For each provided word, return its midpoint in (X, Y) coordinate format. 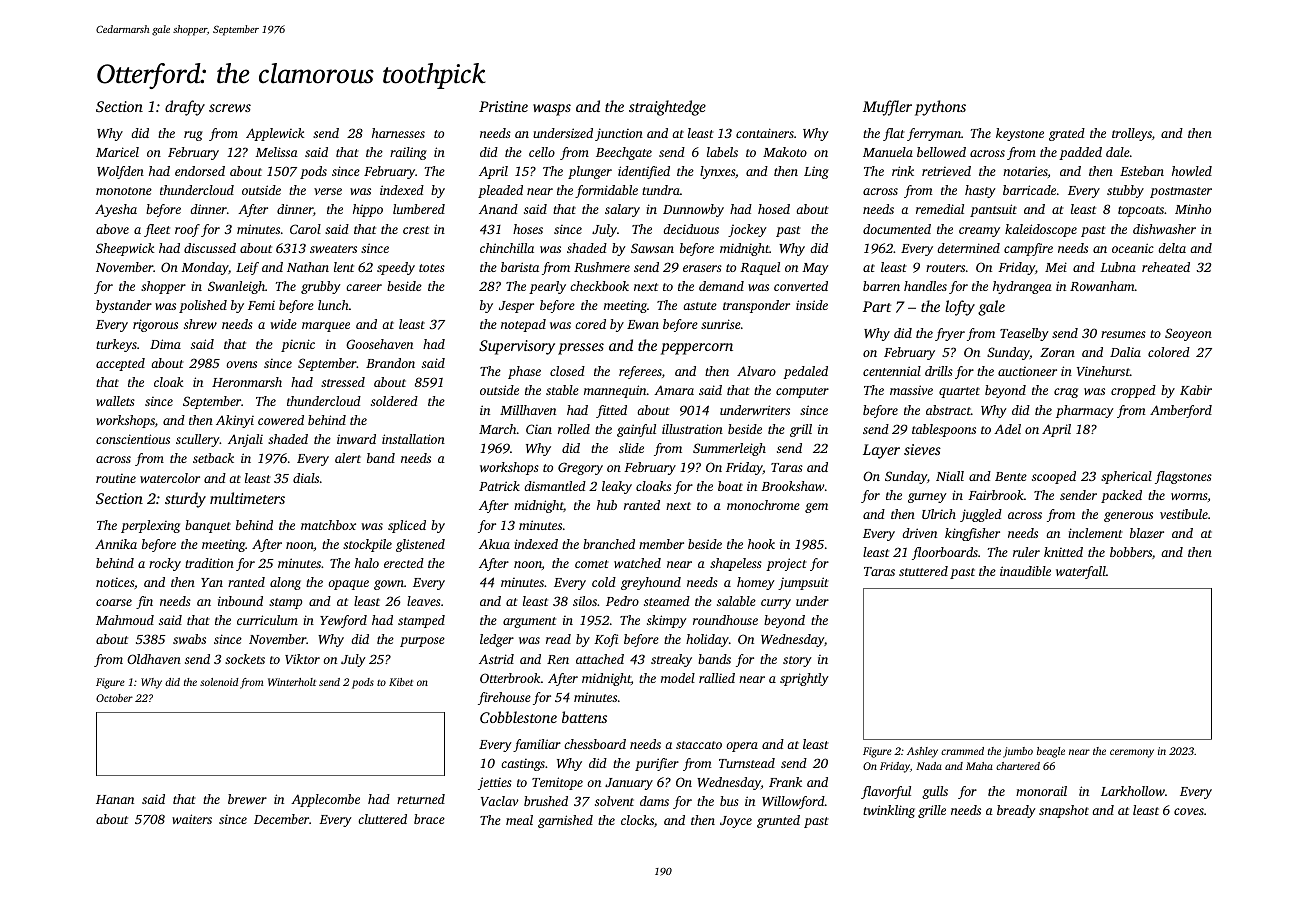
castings (523, 765)
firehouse (504, 698)
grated (1067, 134)
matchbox (328, 525)
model (678, 678)
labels (722, 152)
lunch (333, 305)
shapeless (736, 564)
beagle (1051, 752)
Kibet (401, 682)
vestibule (1184, 514)
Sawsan (652, 248)
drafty (185, 108)
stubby (1125, 191)
